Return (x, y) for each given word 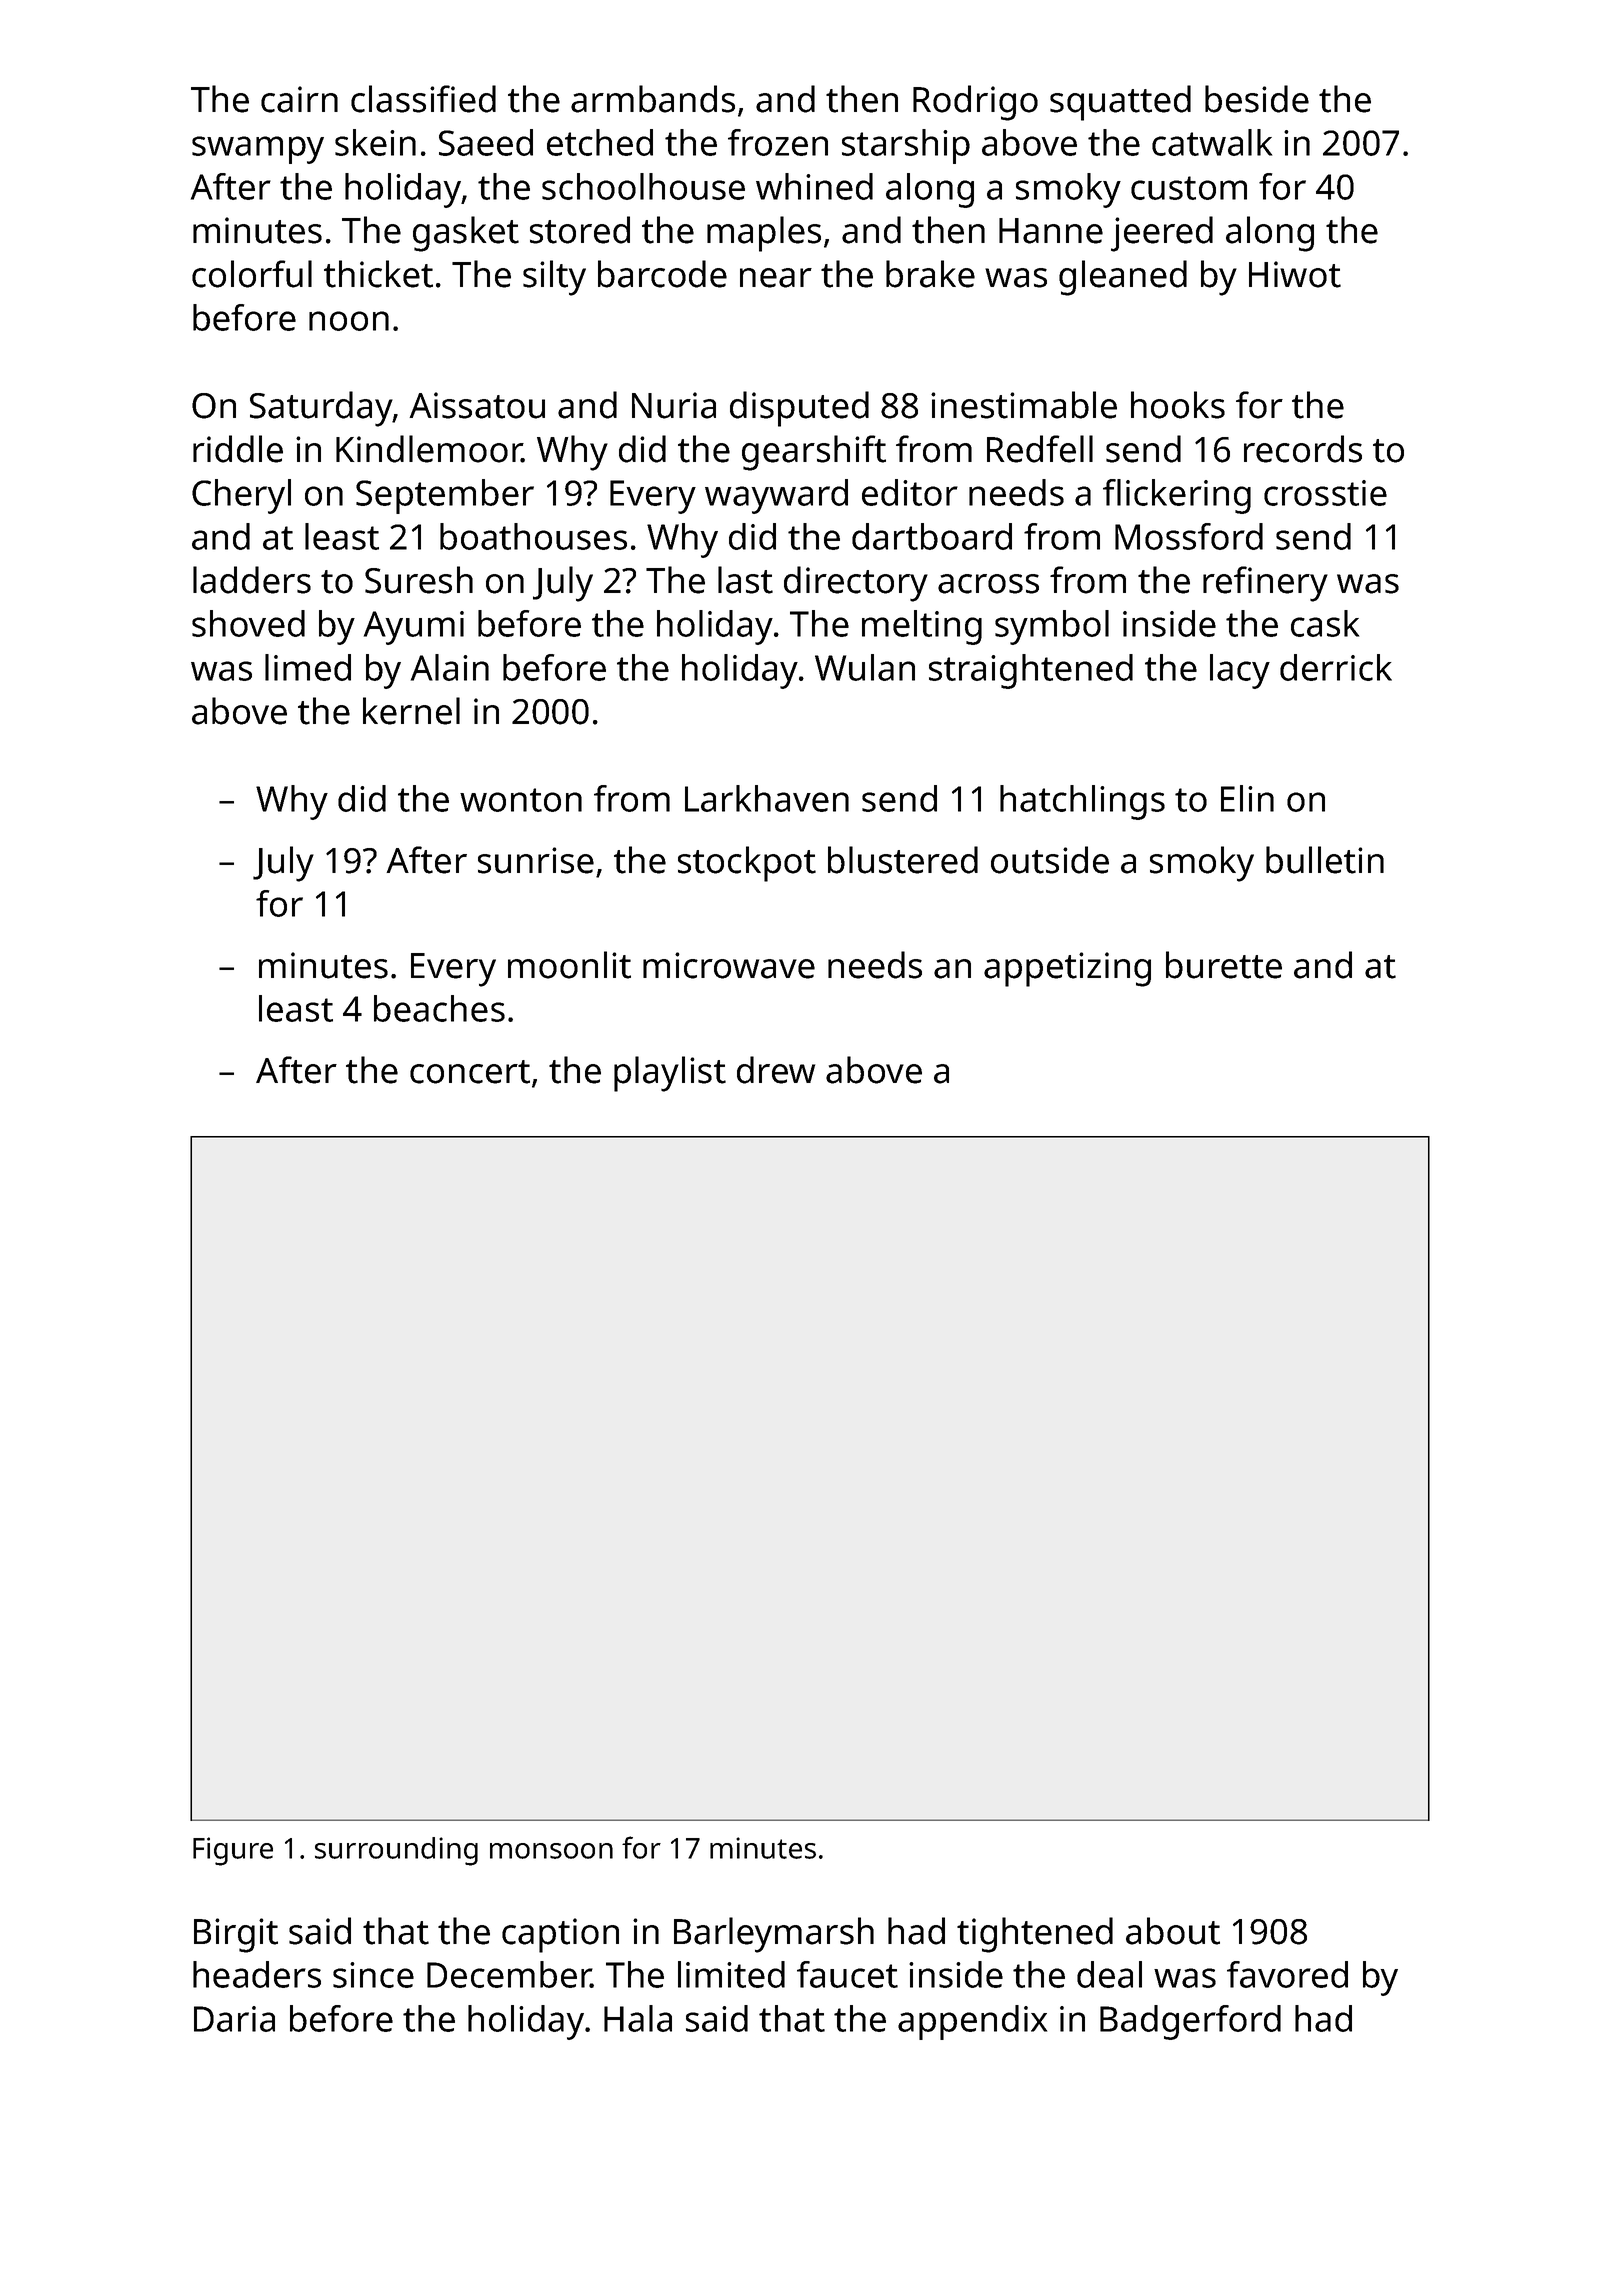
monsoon (551, 1851)
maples (764, 234)
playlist (670, 1074)
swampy (258, 150)
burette (1224, 965)
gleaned (1123, 278)
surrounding (396, 1851)
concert (470, 1072)
